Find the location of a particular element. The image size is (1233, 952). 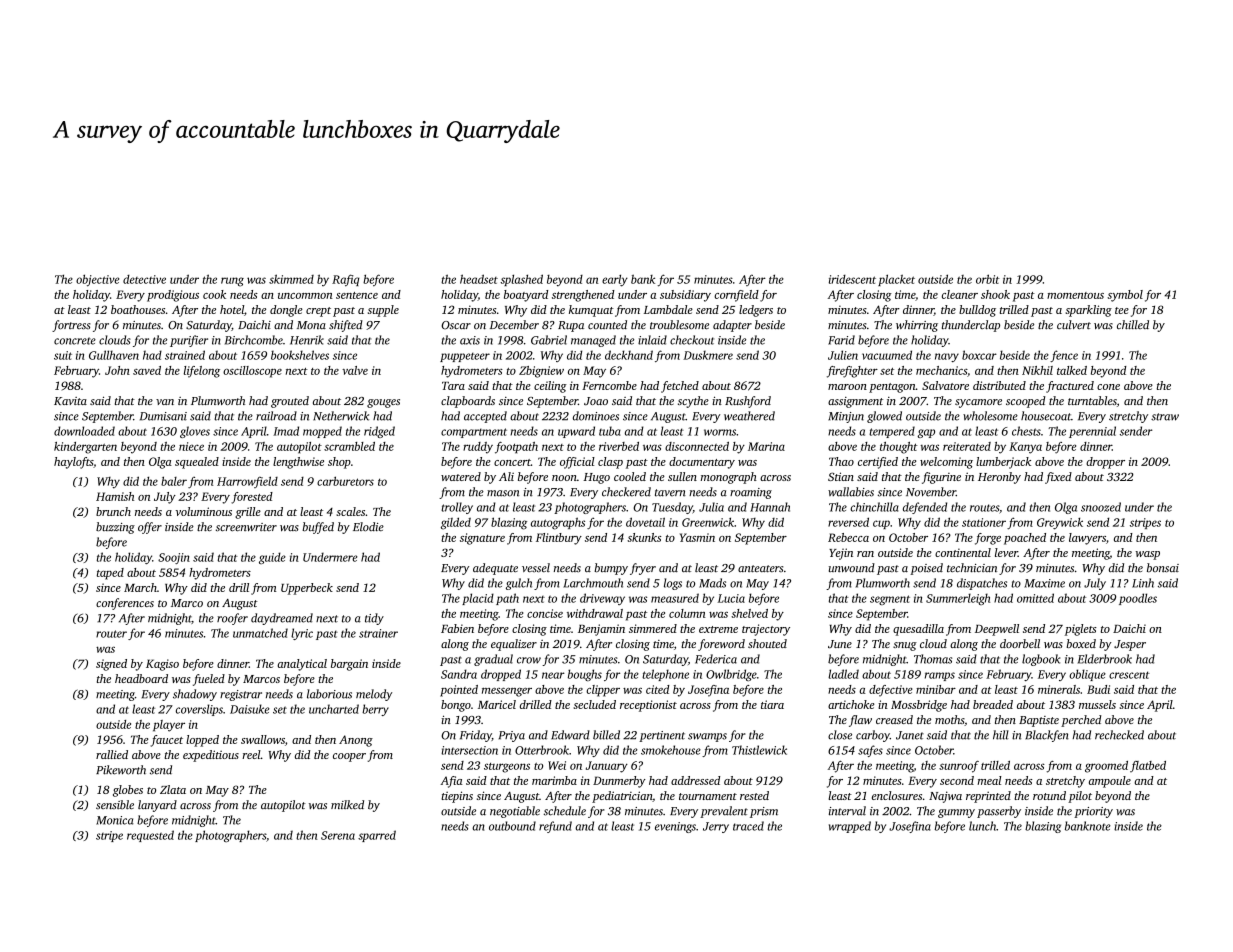

wholesome is located at coordinates (990, 416).
